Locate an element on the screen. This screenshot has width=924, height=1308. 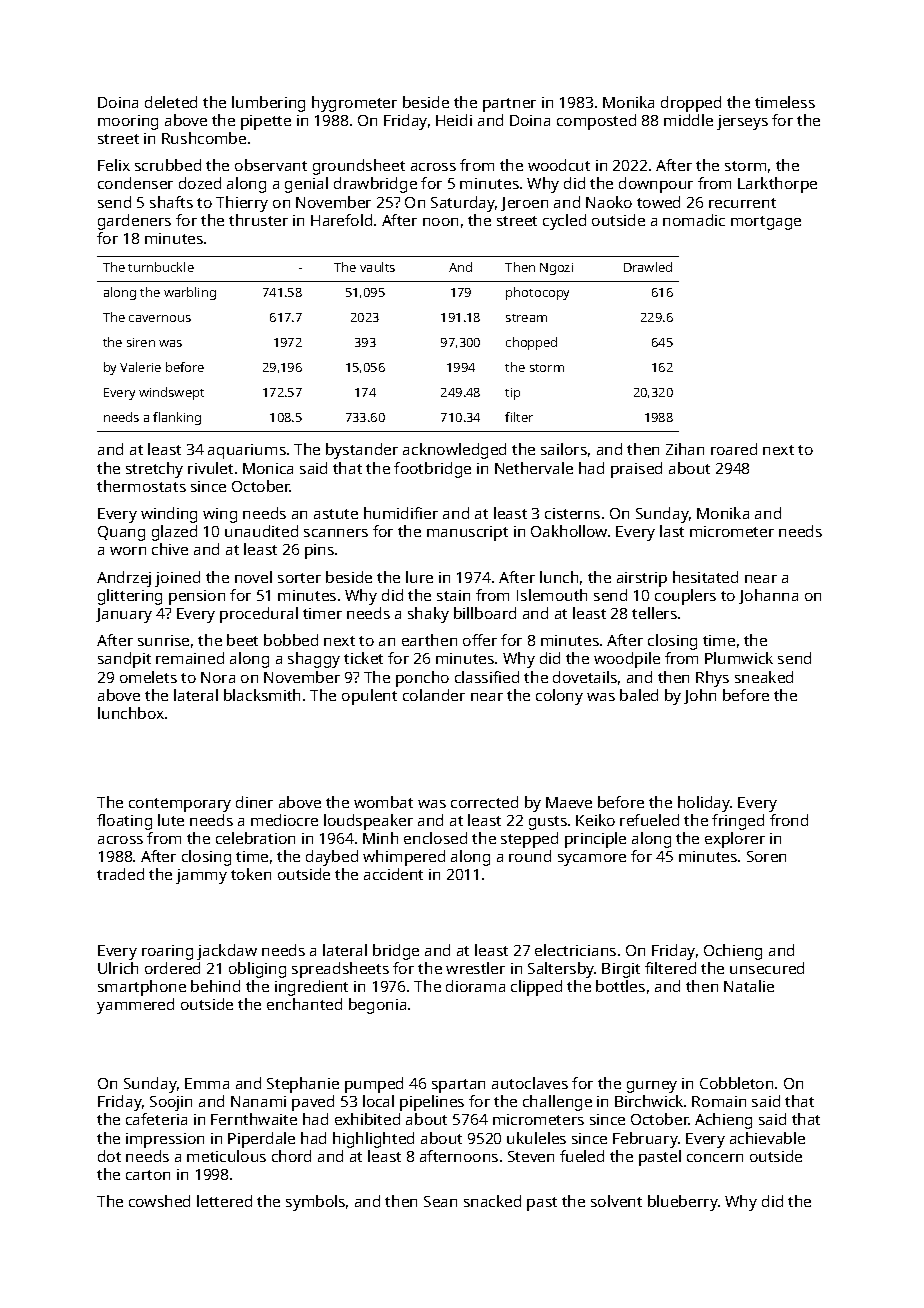
downpour is located at coordinates (656, 185).
